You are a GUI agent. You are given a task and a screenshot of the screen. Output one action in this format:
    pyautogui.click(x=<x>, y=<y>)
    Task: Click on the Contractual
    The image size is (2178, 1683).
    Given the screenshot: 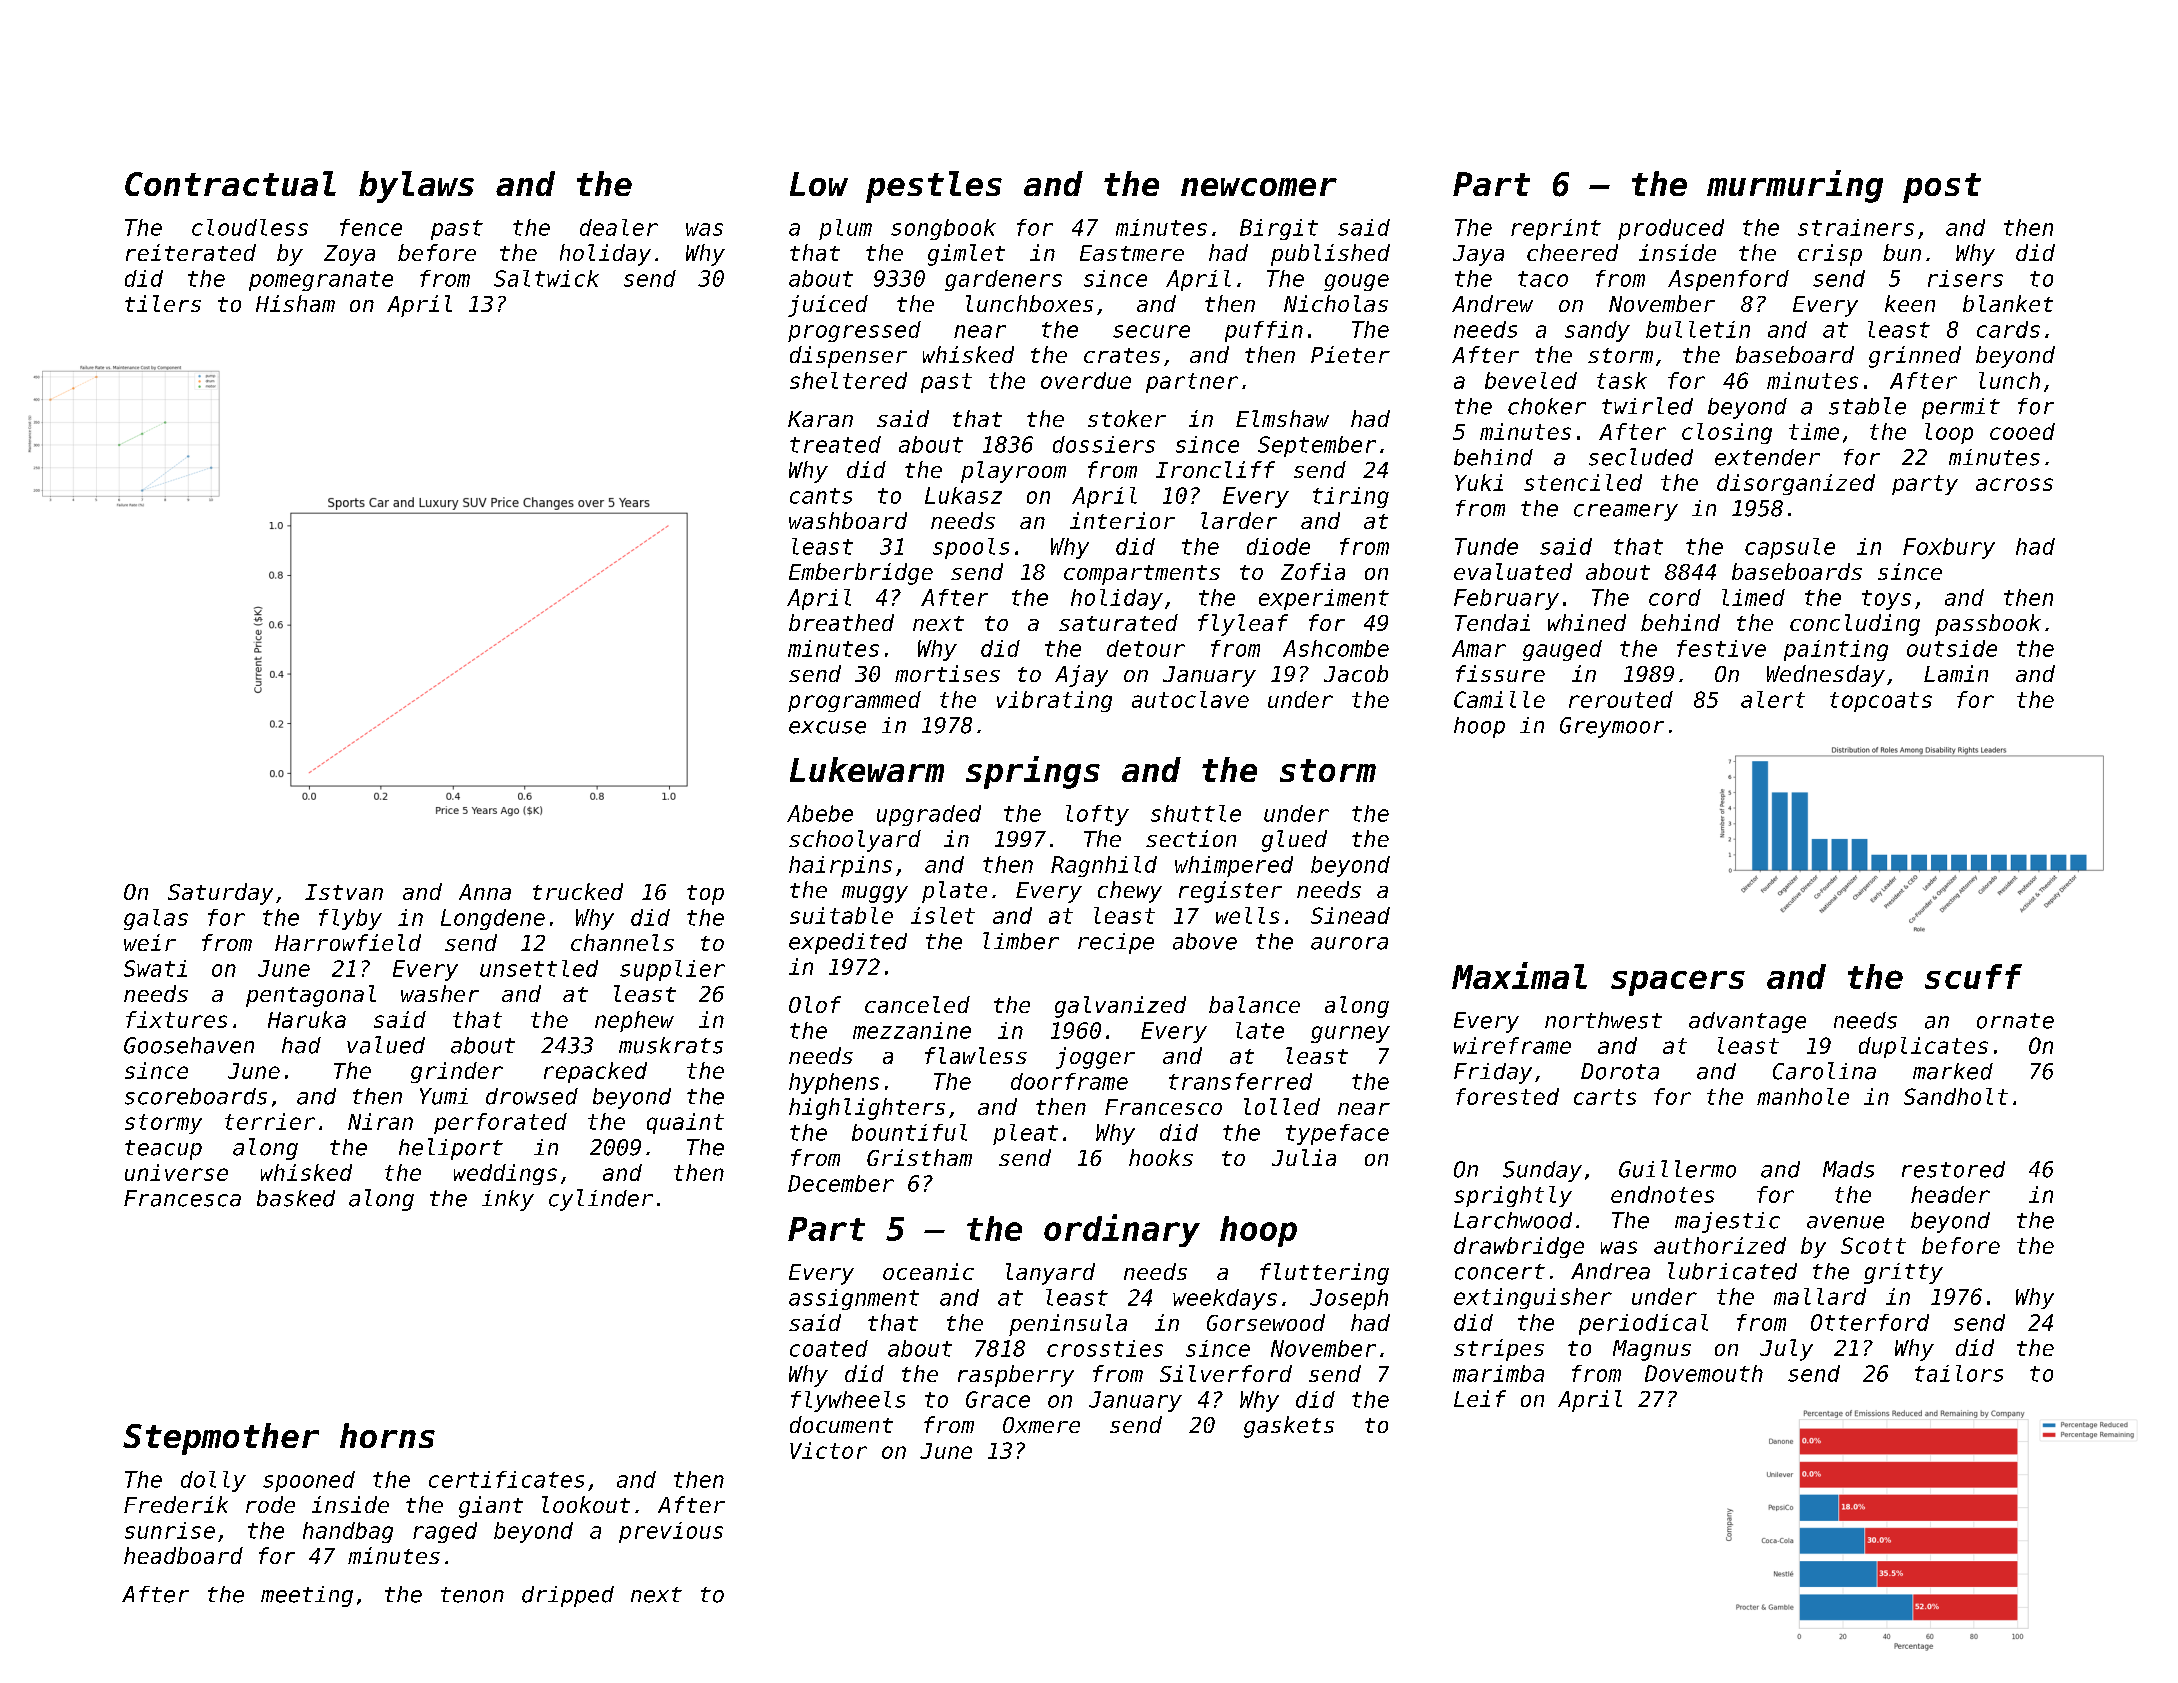 What is the action you would take?
    pyautogui.click(x=230, y=183)
